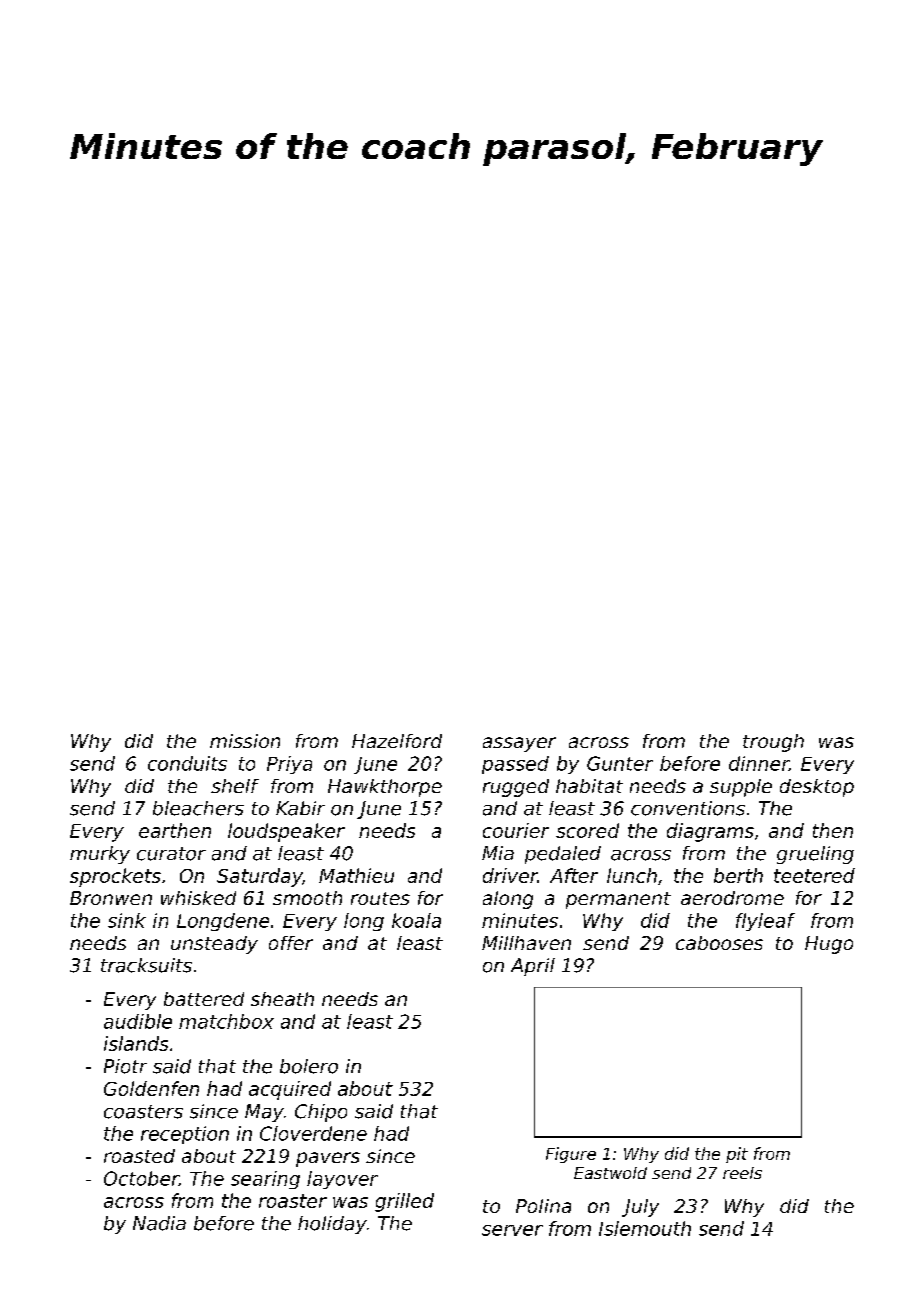 This document has height=1314, width=924. I want to click on April, so click(533, 967).
